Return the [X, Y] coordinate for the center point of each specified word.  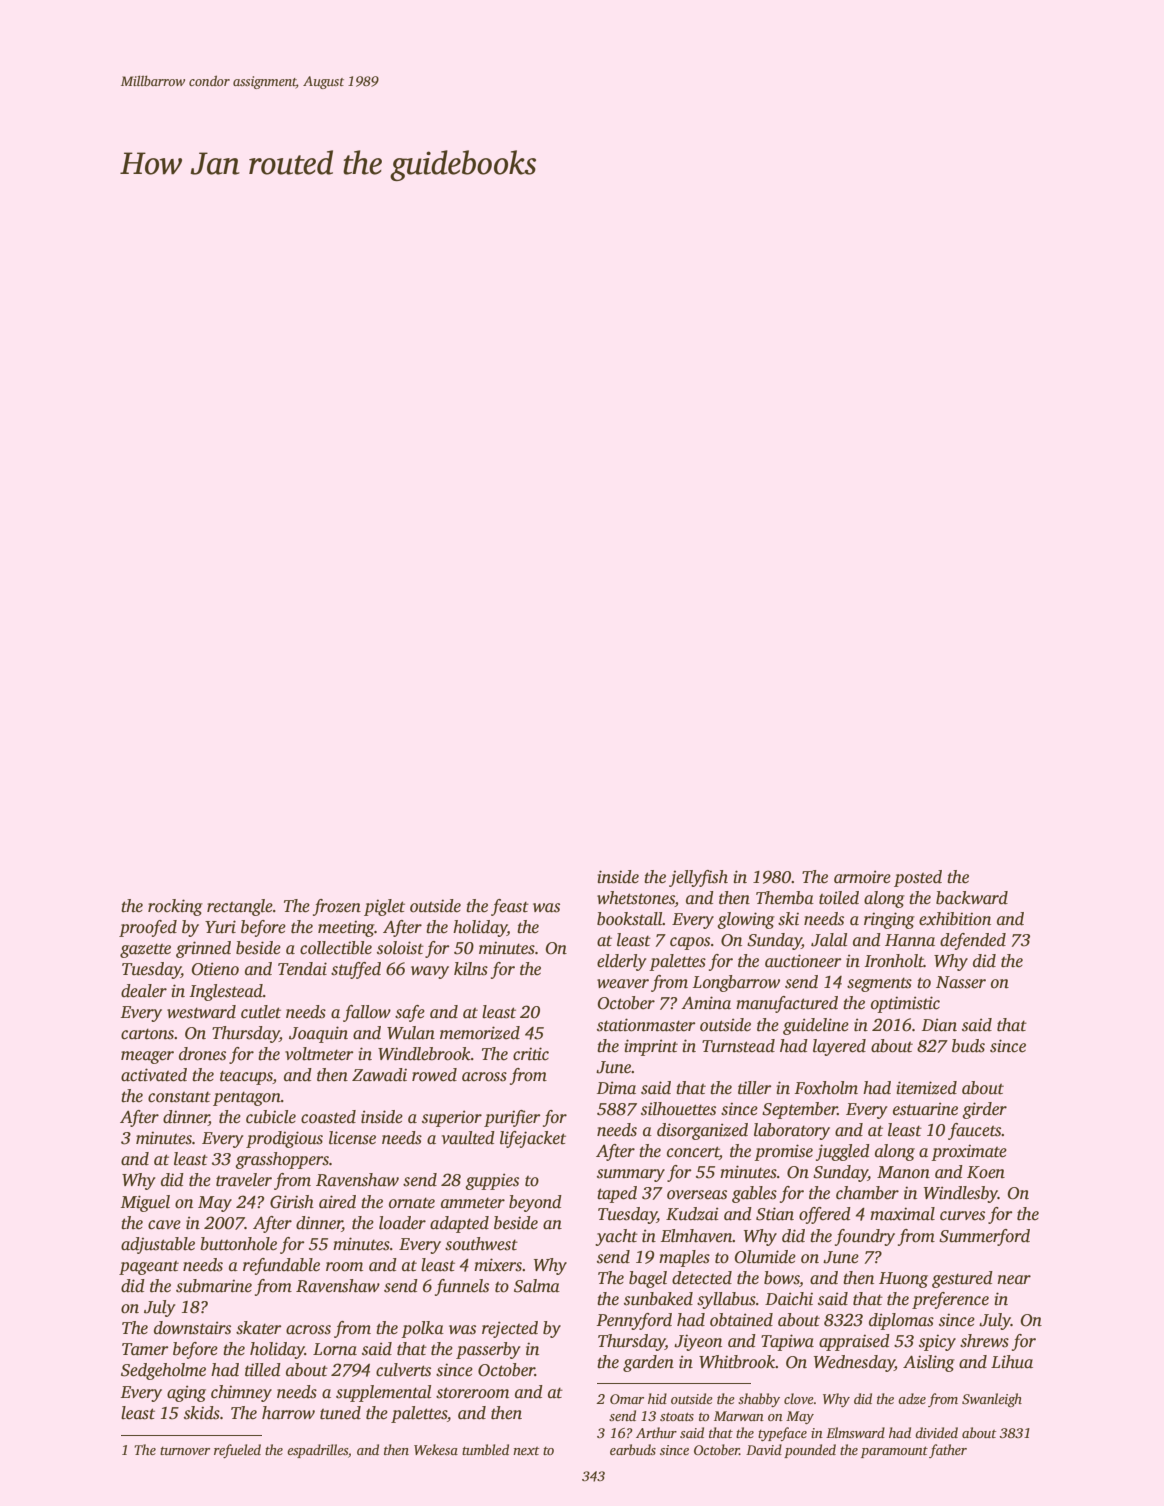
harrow [288, 1413]
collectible [336, 948]
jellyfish [698, 878]
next [526, 1451]
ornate [412, 1203]
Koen [986, 1172]
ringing [889, 920]
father [948, 1451]
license [352, 1138]
